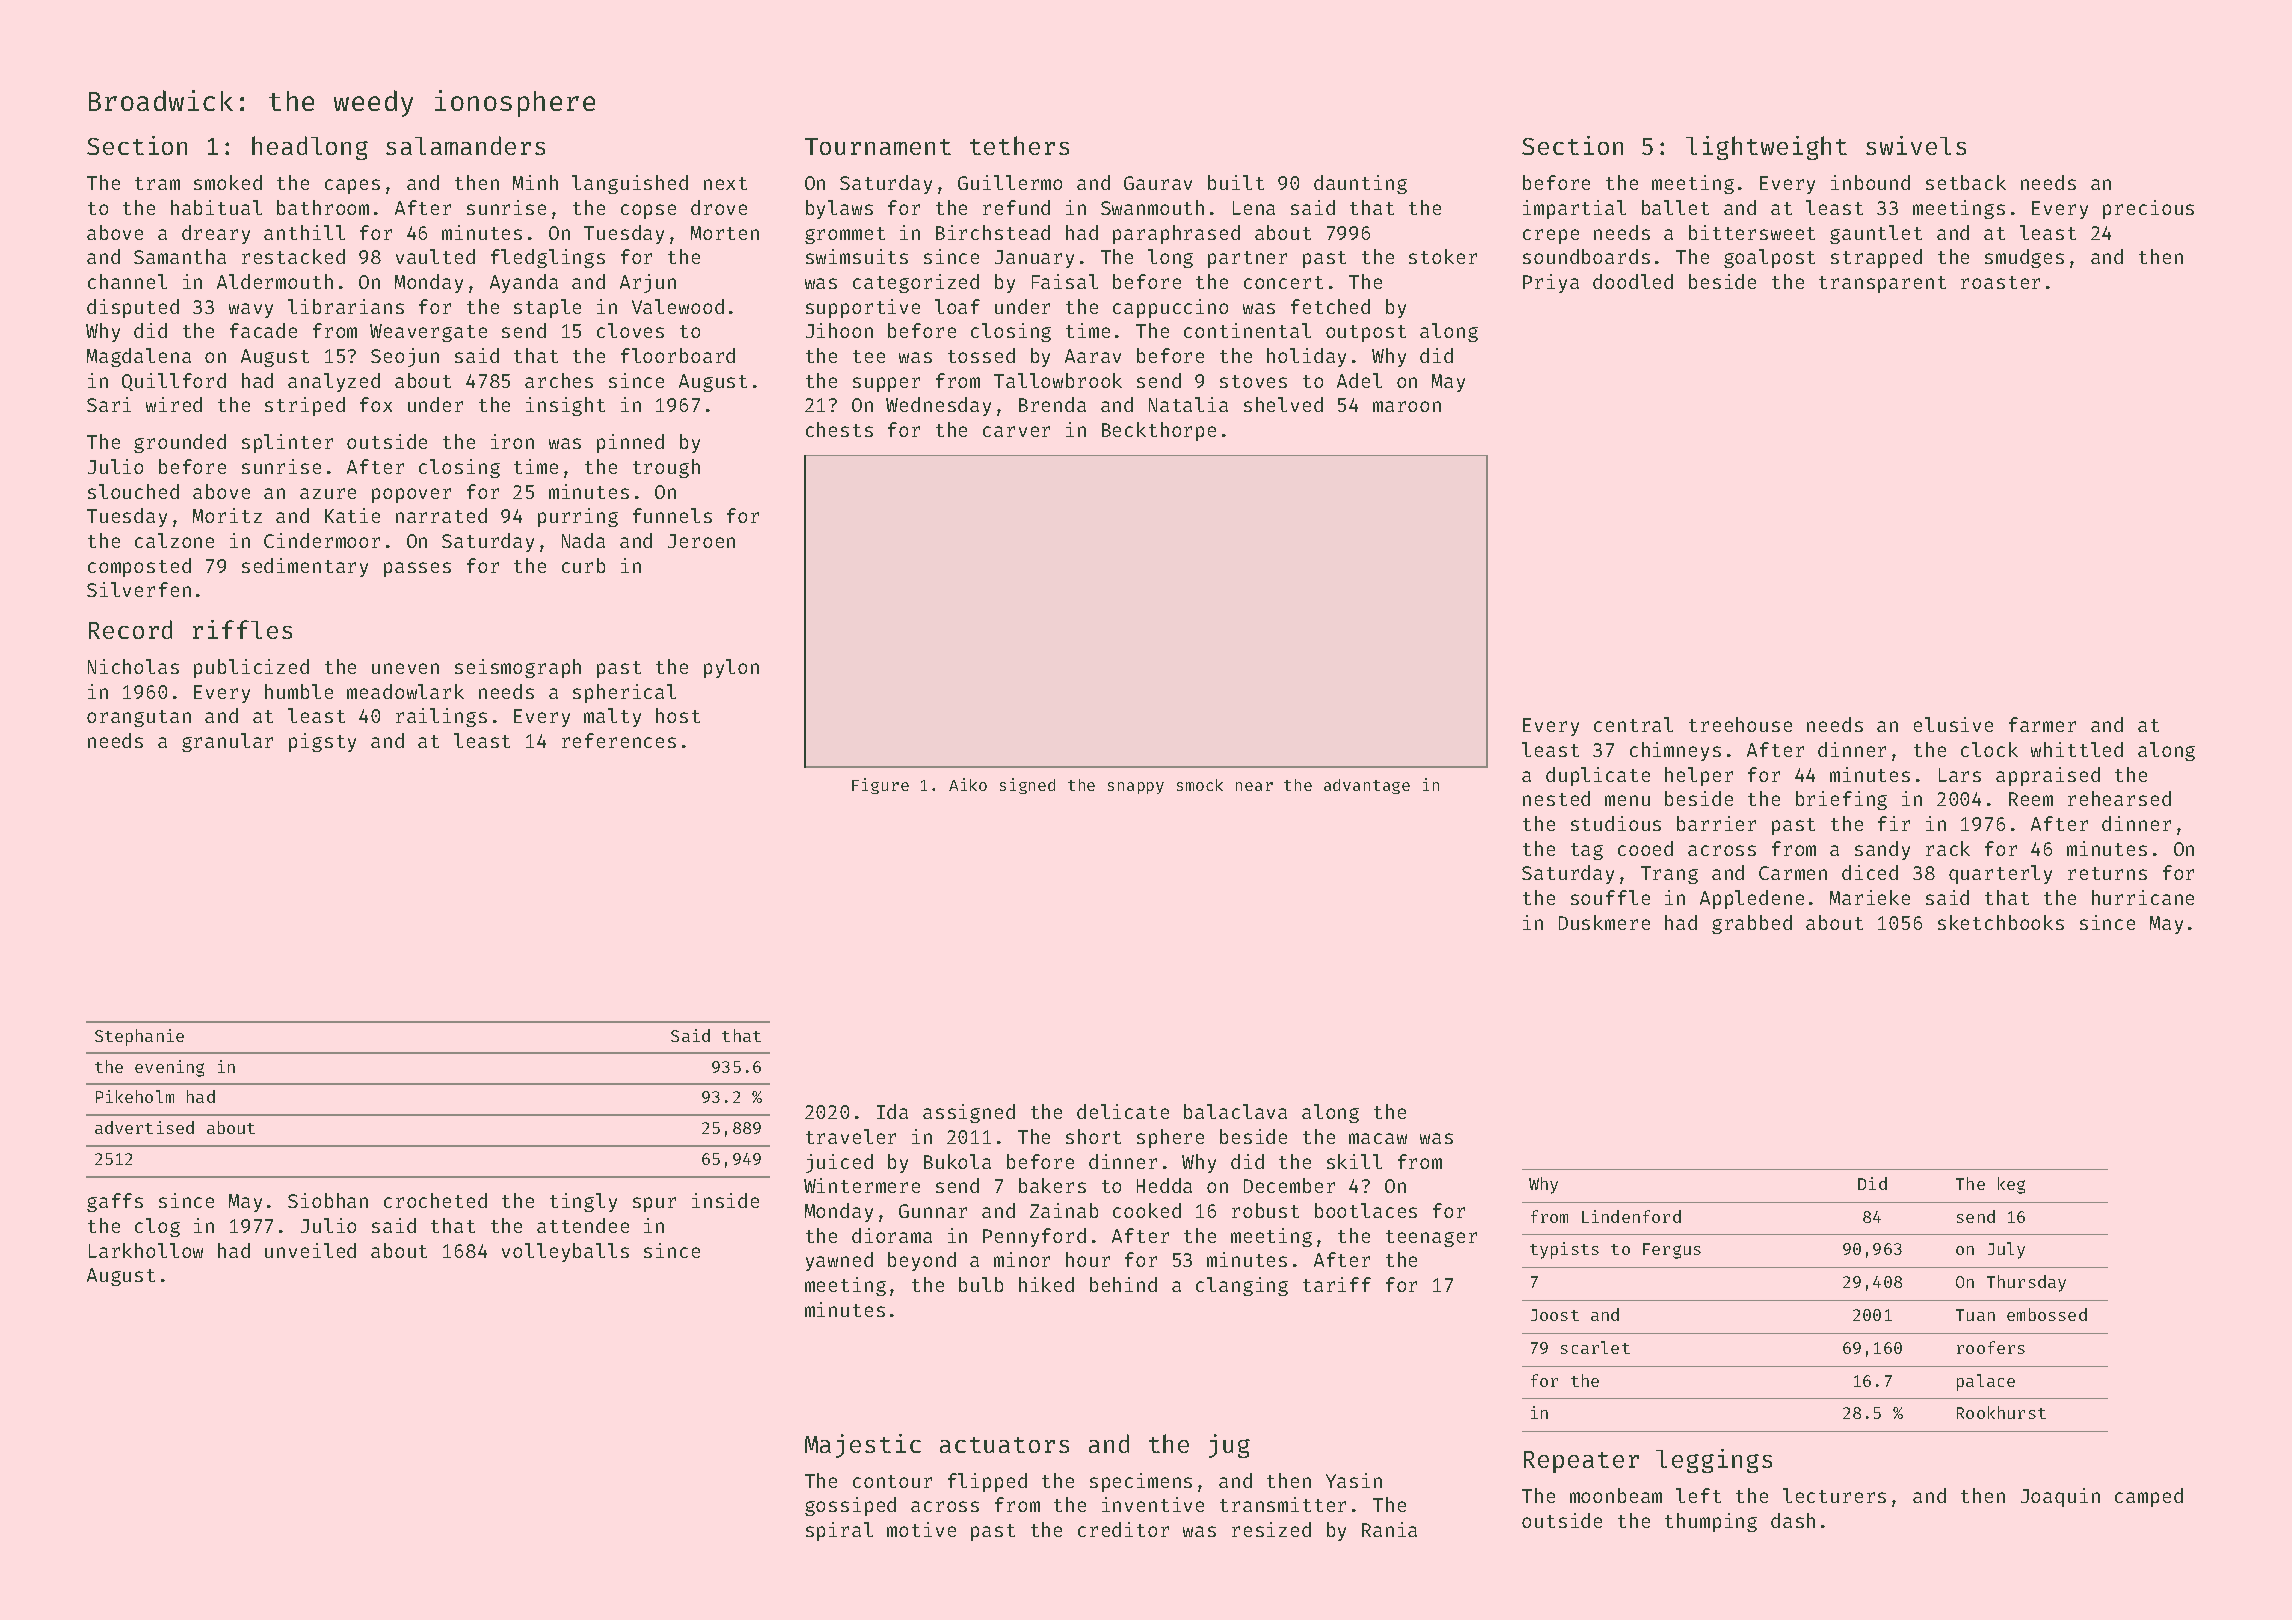 The width and height of the screenshot is (2292, 1620). I want to click on salamanders, so click(465, 145).
